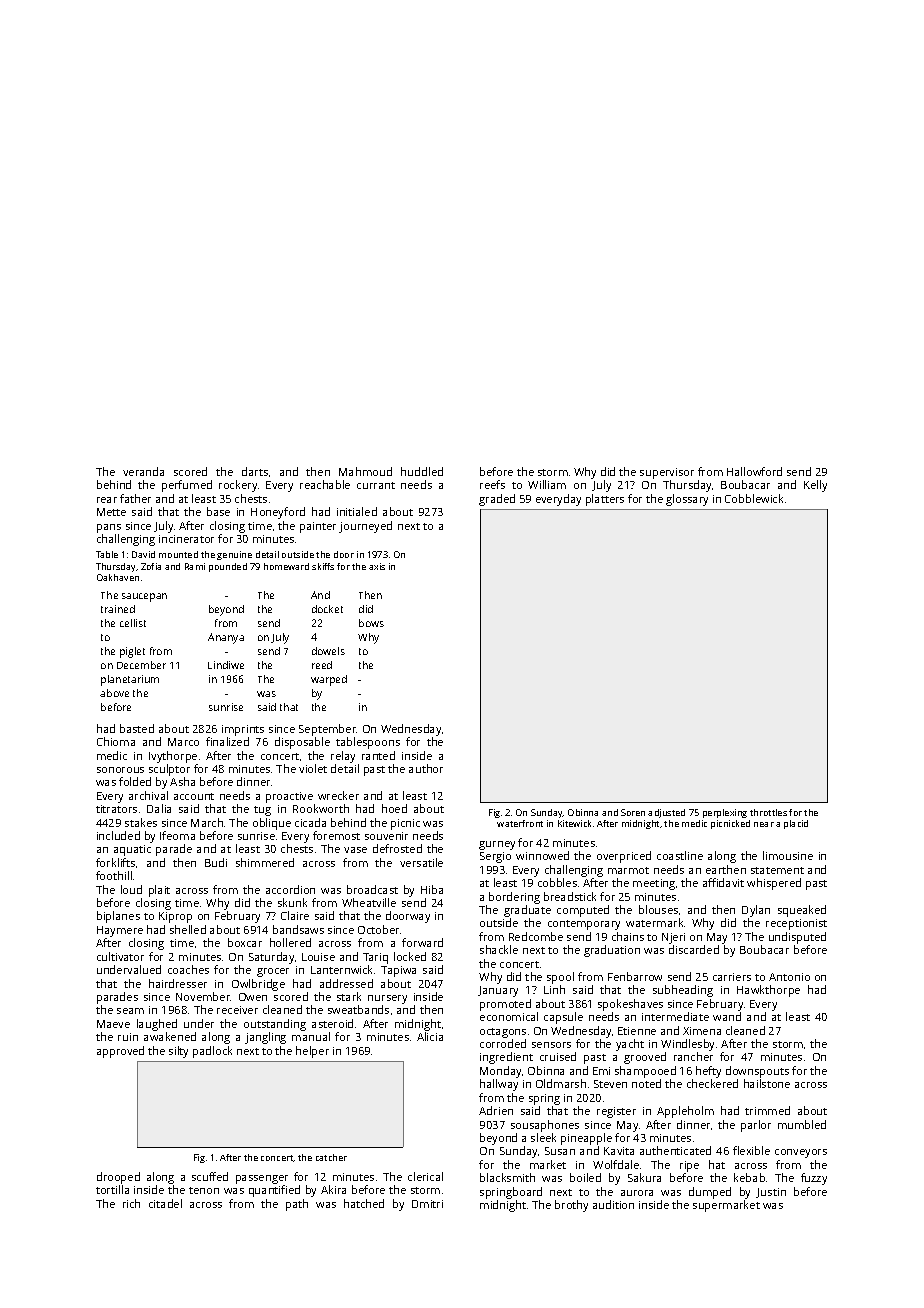 The height and width of the screenshot is (1308, 924). Describe the element at coordinates (426, 768) in the screenshot. I see `author` at that location.
